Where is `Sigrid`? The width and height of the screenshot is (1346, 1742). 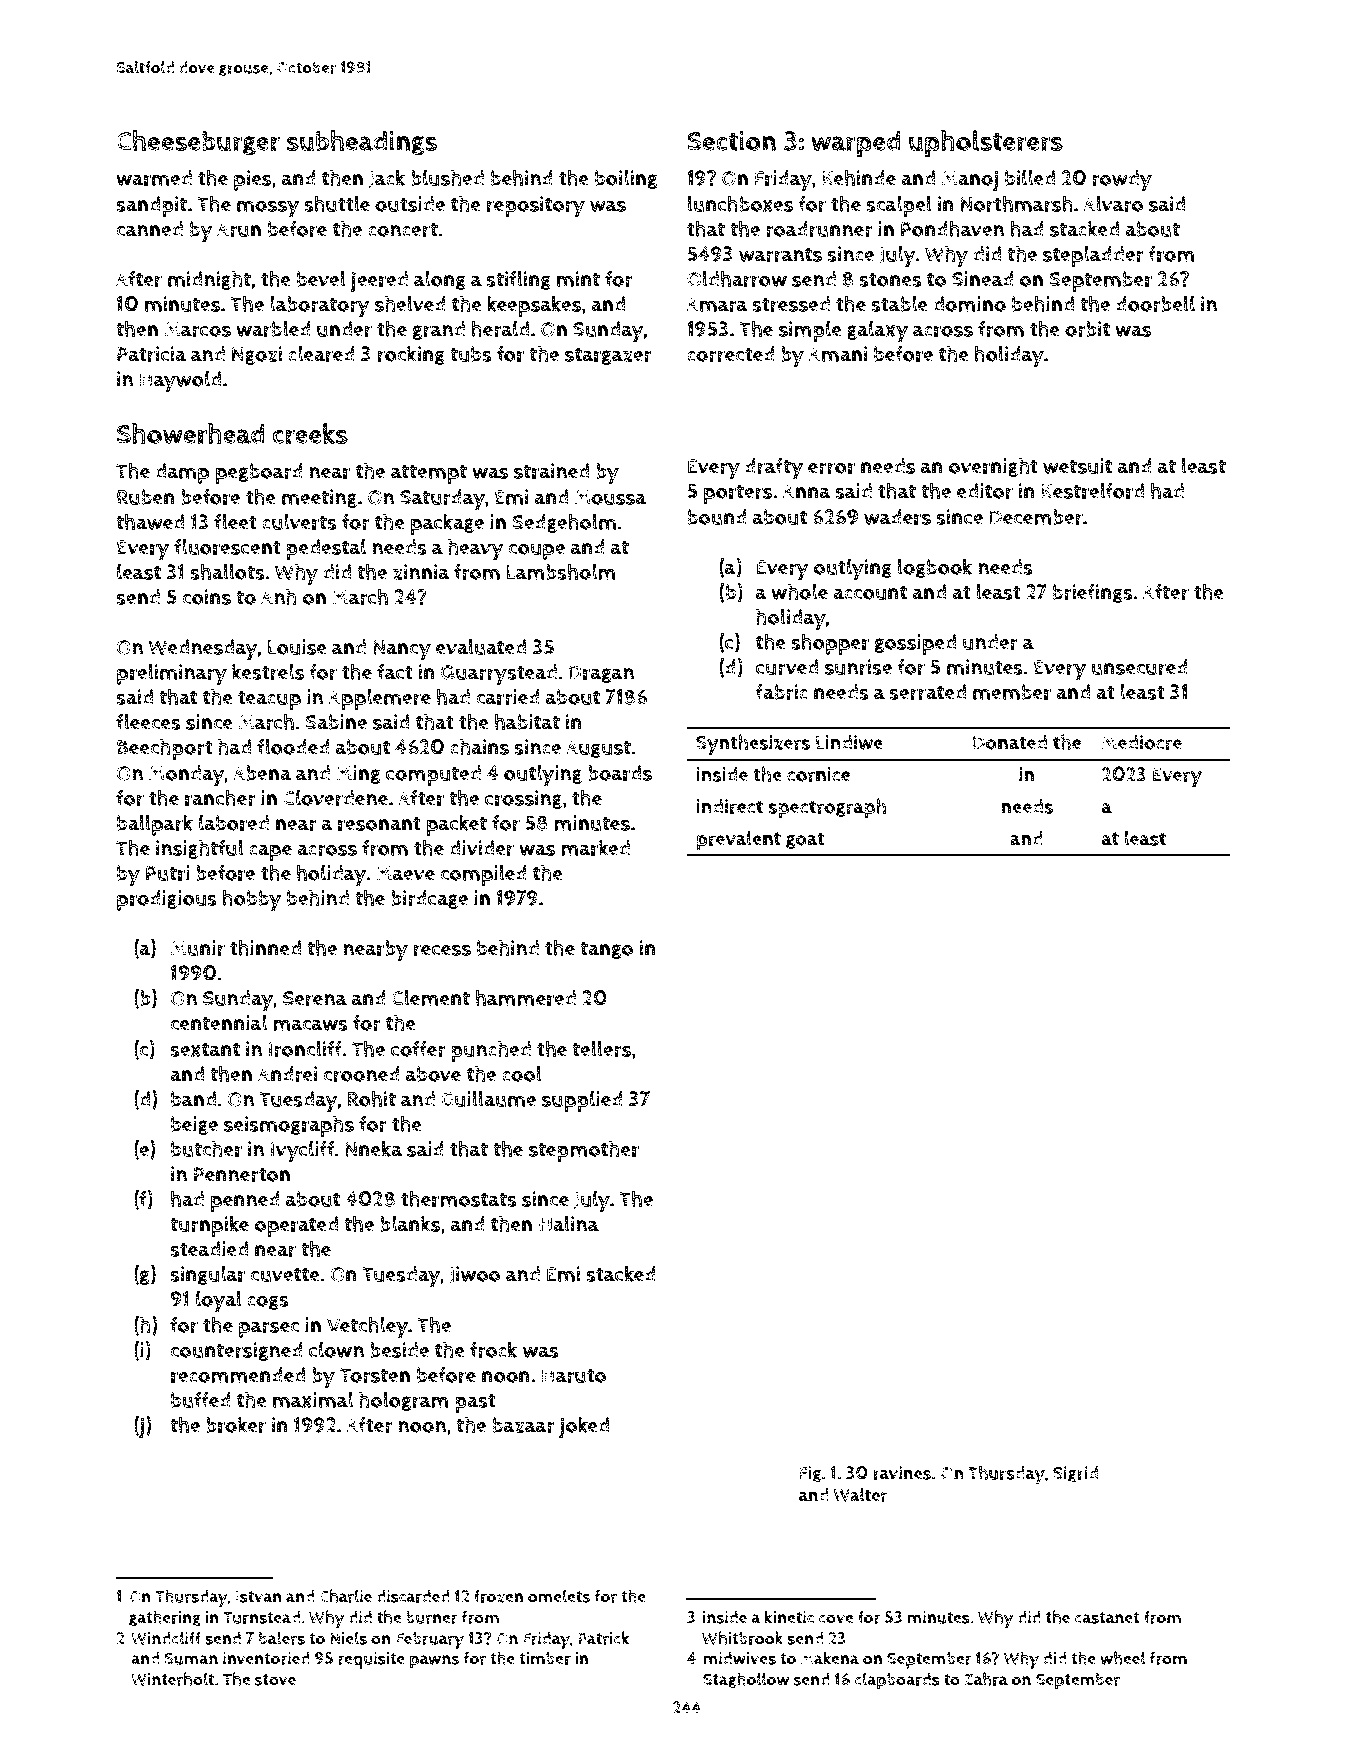 Sigrid is located at coordinates (1075, 1474).
